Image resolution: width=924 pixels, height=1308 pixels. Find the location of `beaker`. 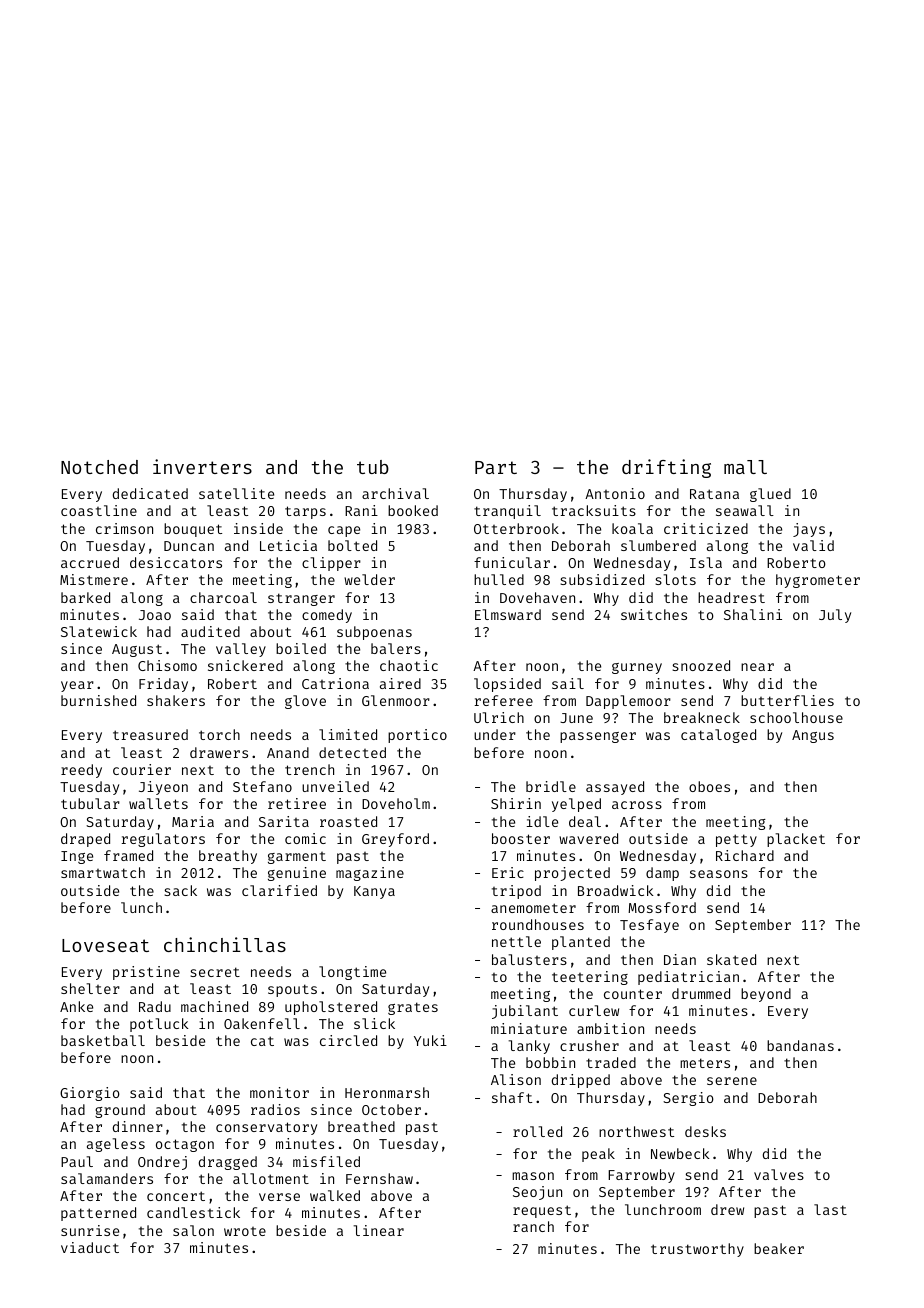

beaker is located at coordinates (779, 1248).
